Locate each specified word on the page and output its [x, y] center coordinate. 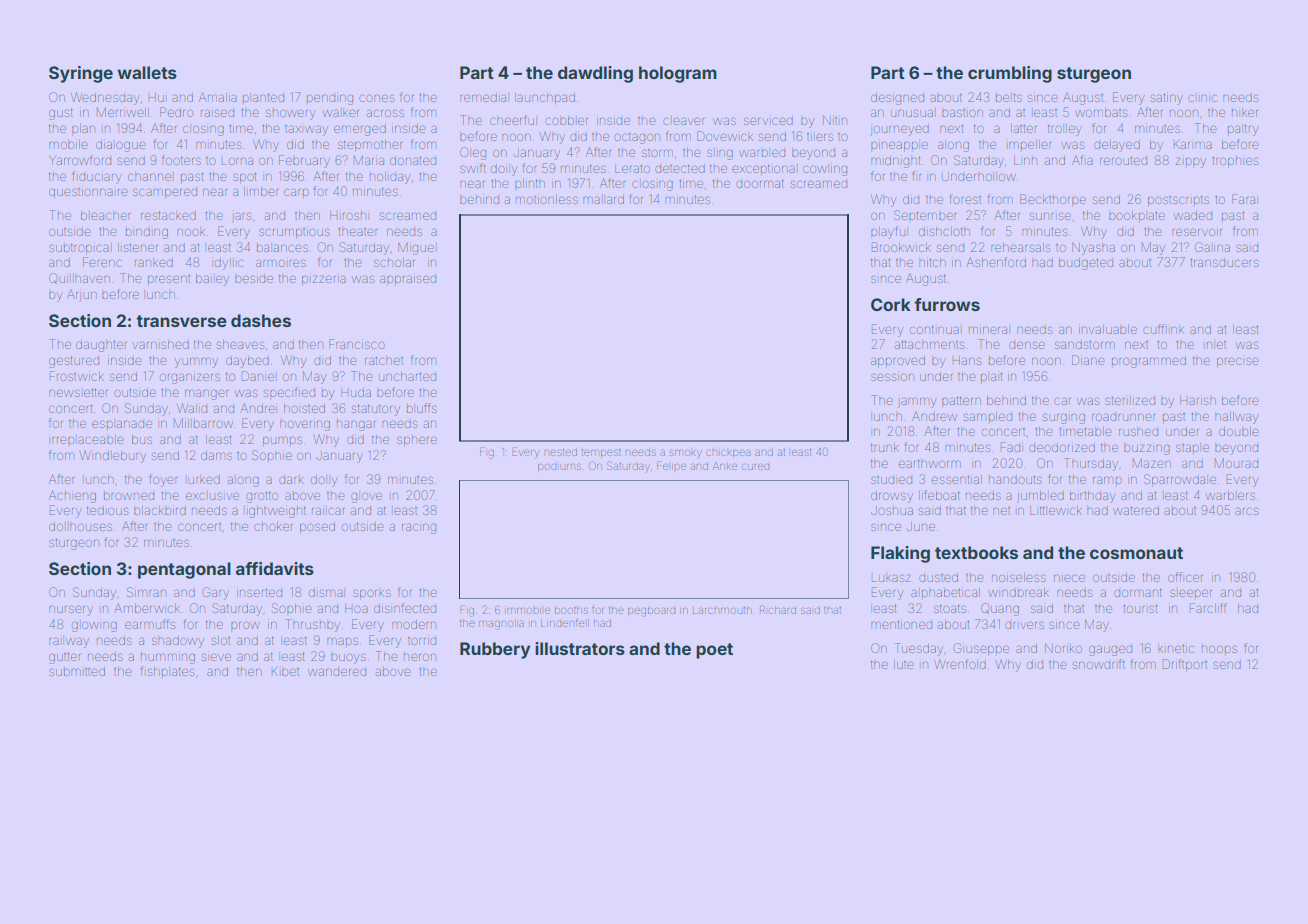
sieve [216, 657]
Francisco [357, 344]
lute [903, 664]
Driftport [1185, 665]
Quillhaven [79, 278]
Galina [1212, 247]
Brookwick [901, 247]
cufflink [1163, 329]
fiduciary [96, 177]
